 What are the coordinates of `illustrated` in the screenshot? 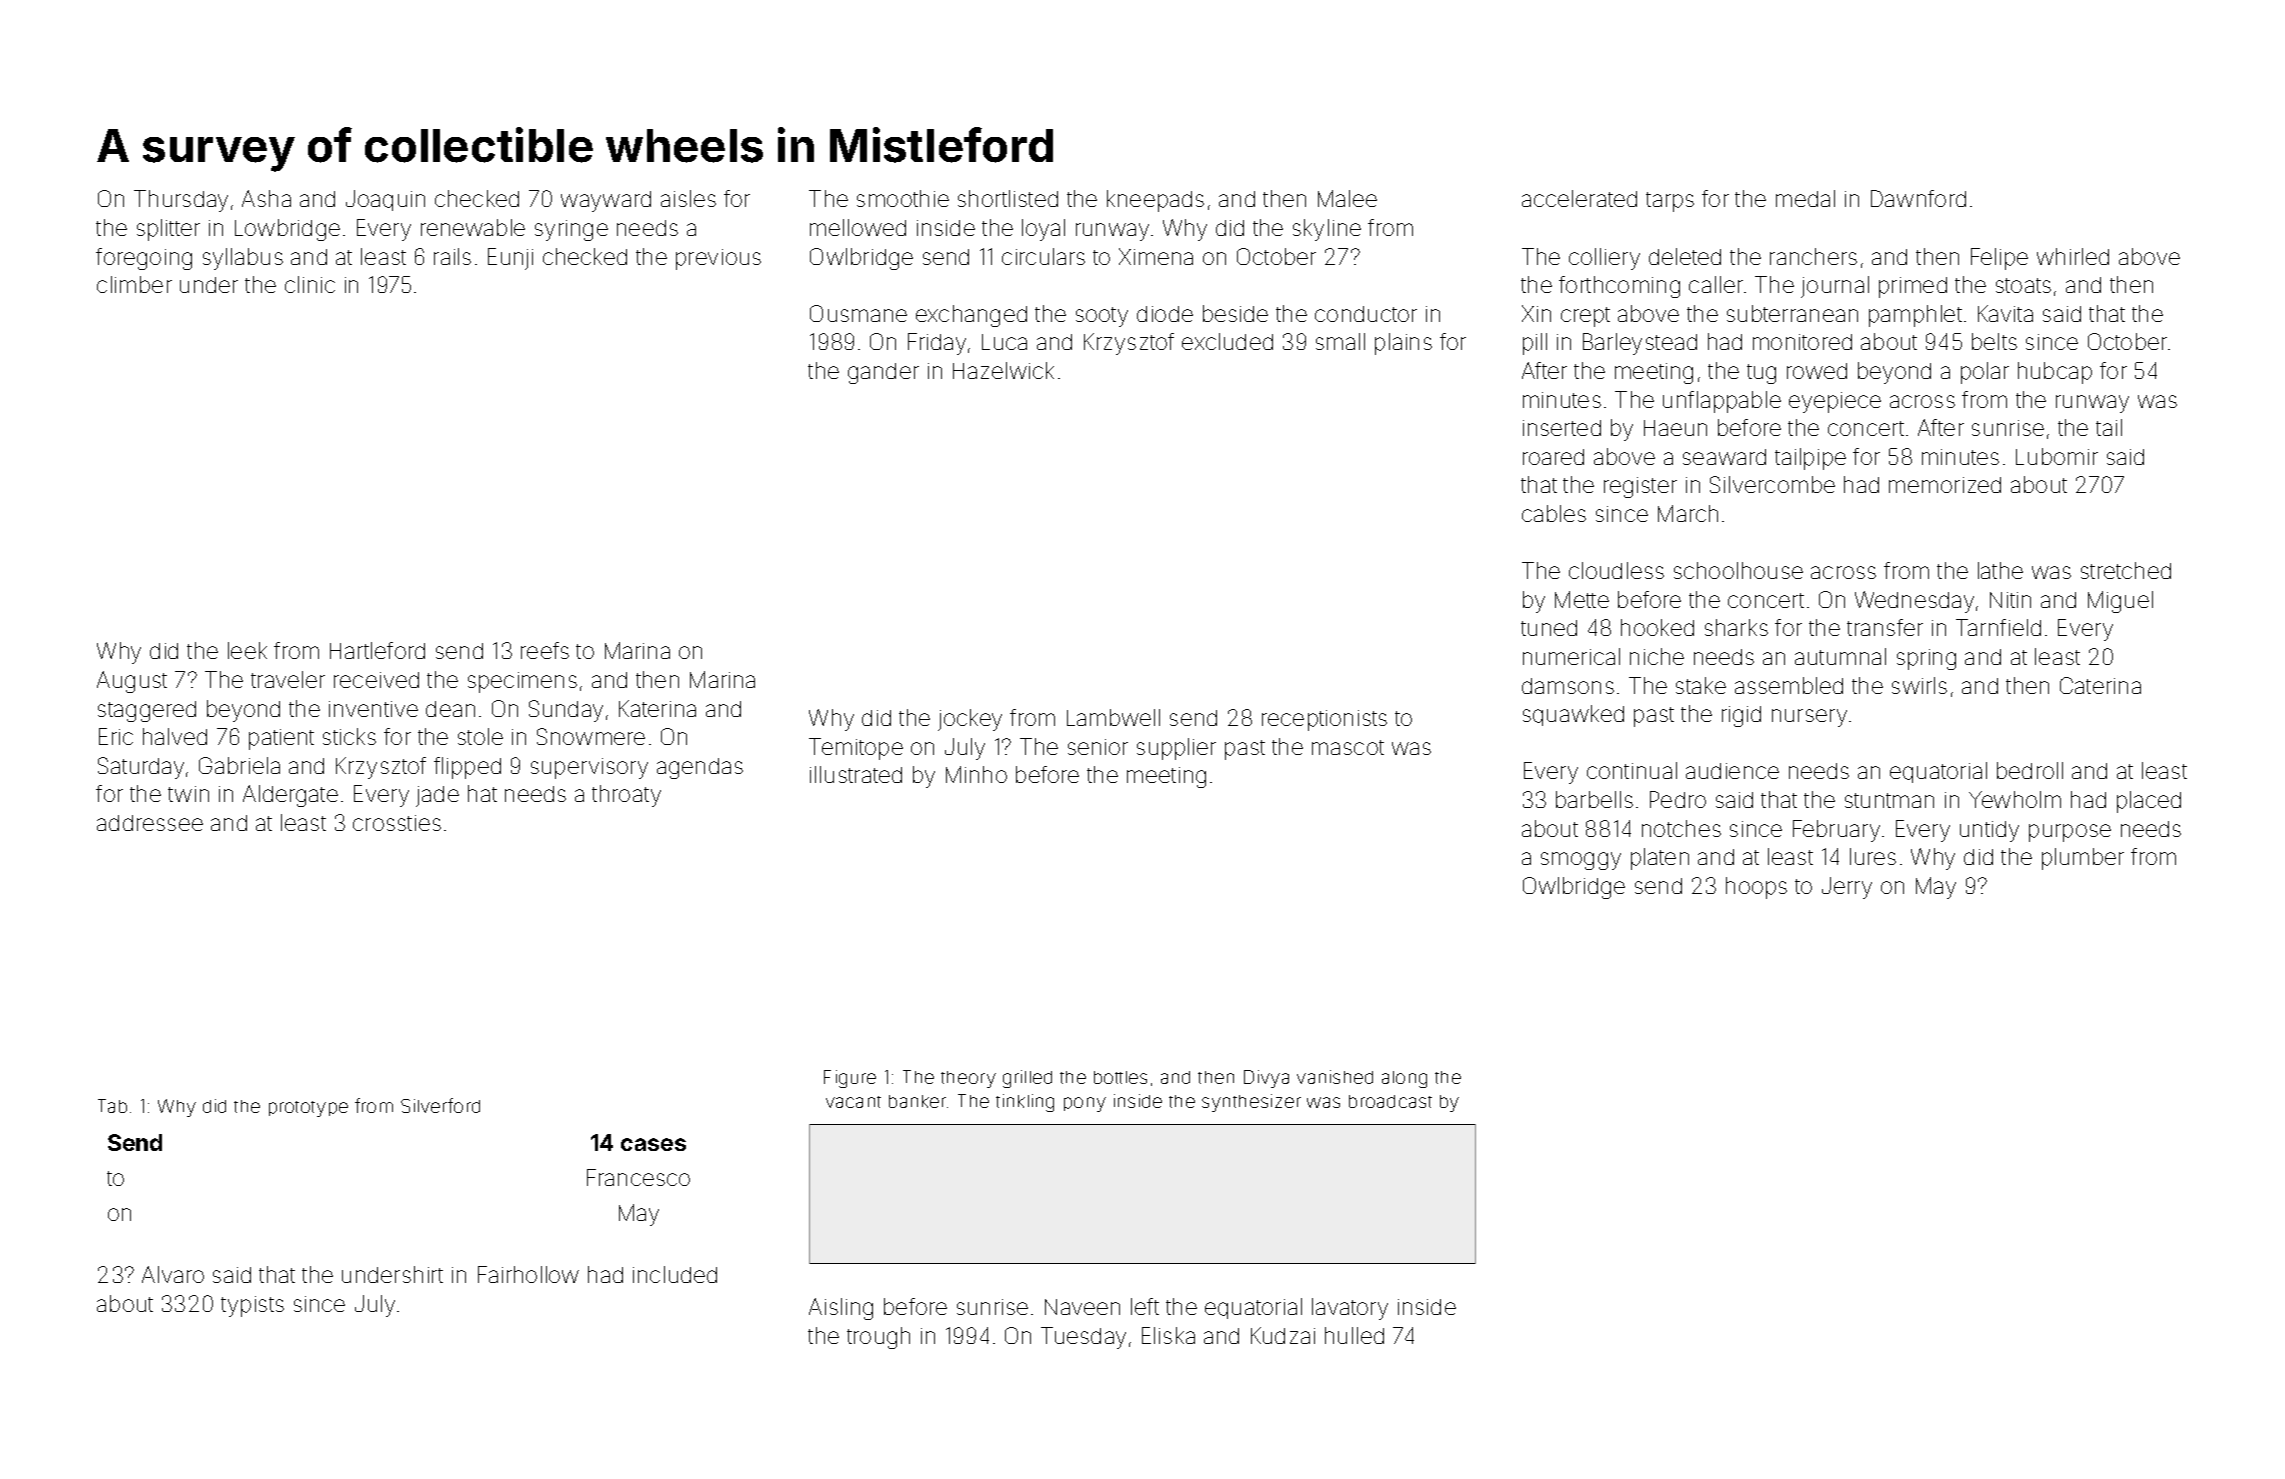 It's located at (856, 774).
